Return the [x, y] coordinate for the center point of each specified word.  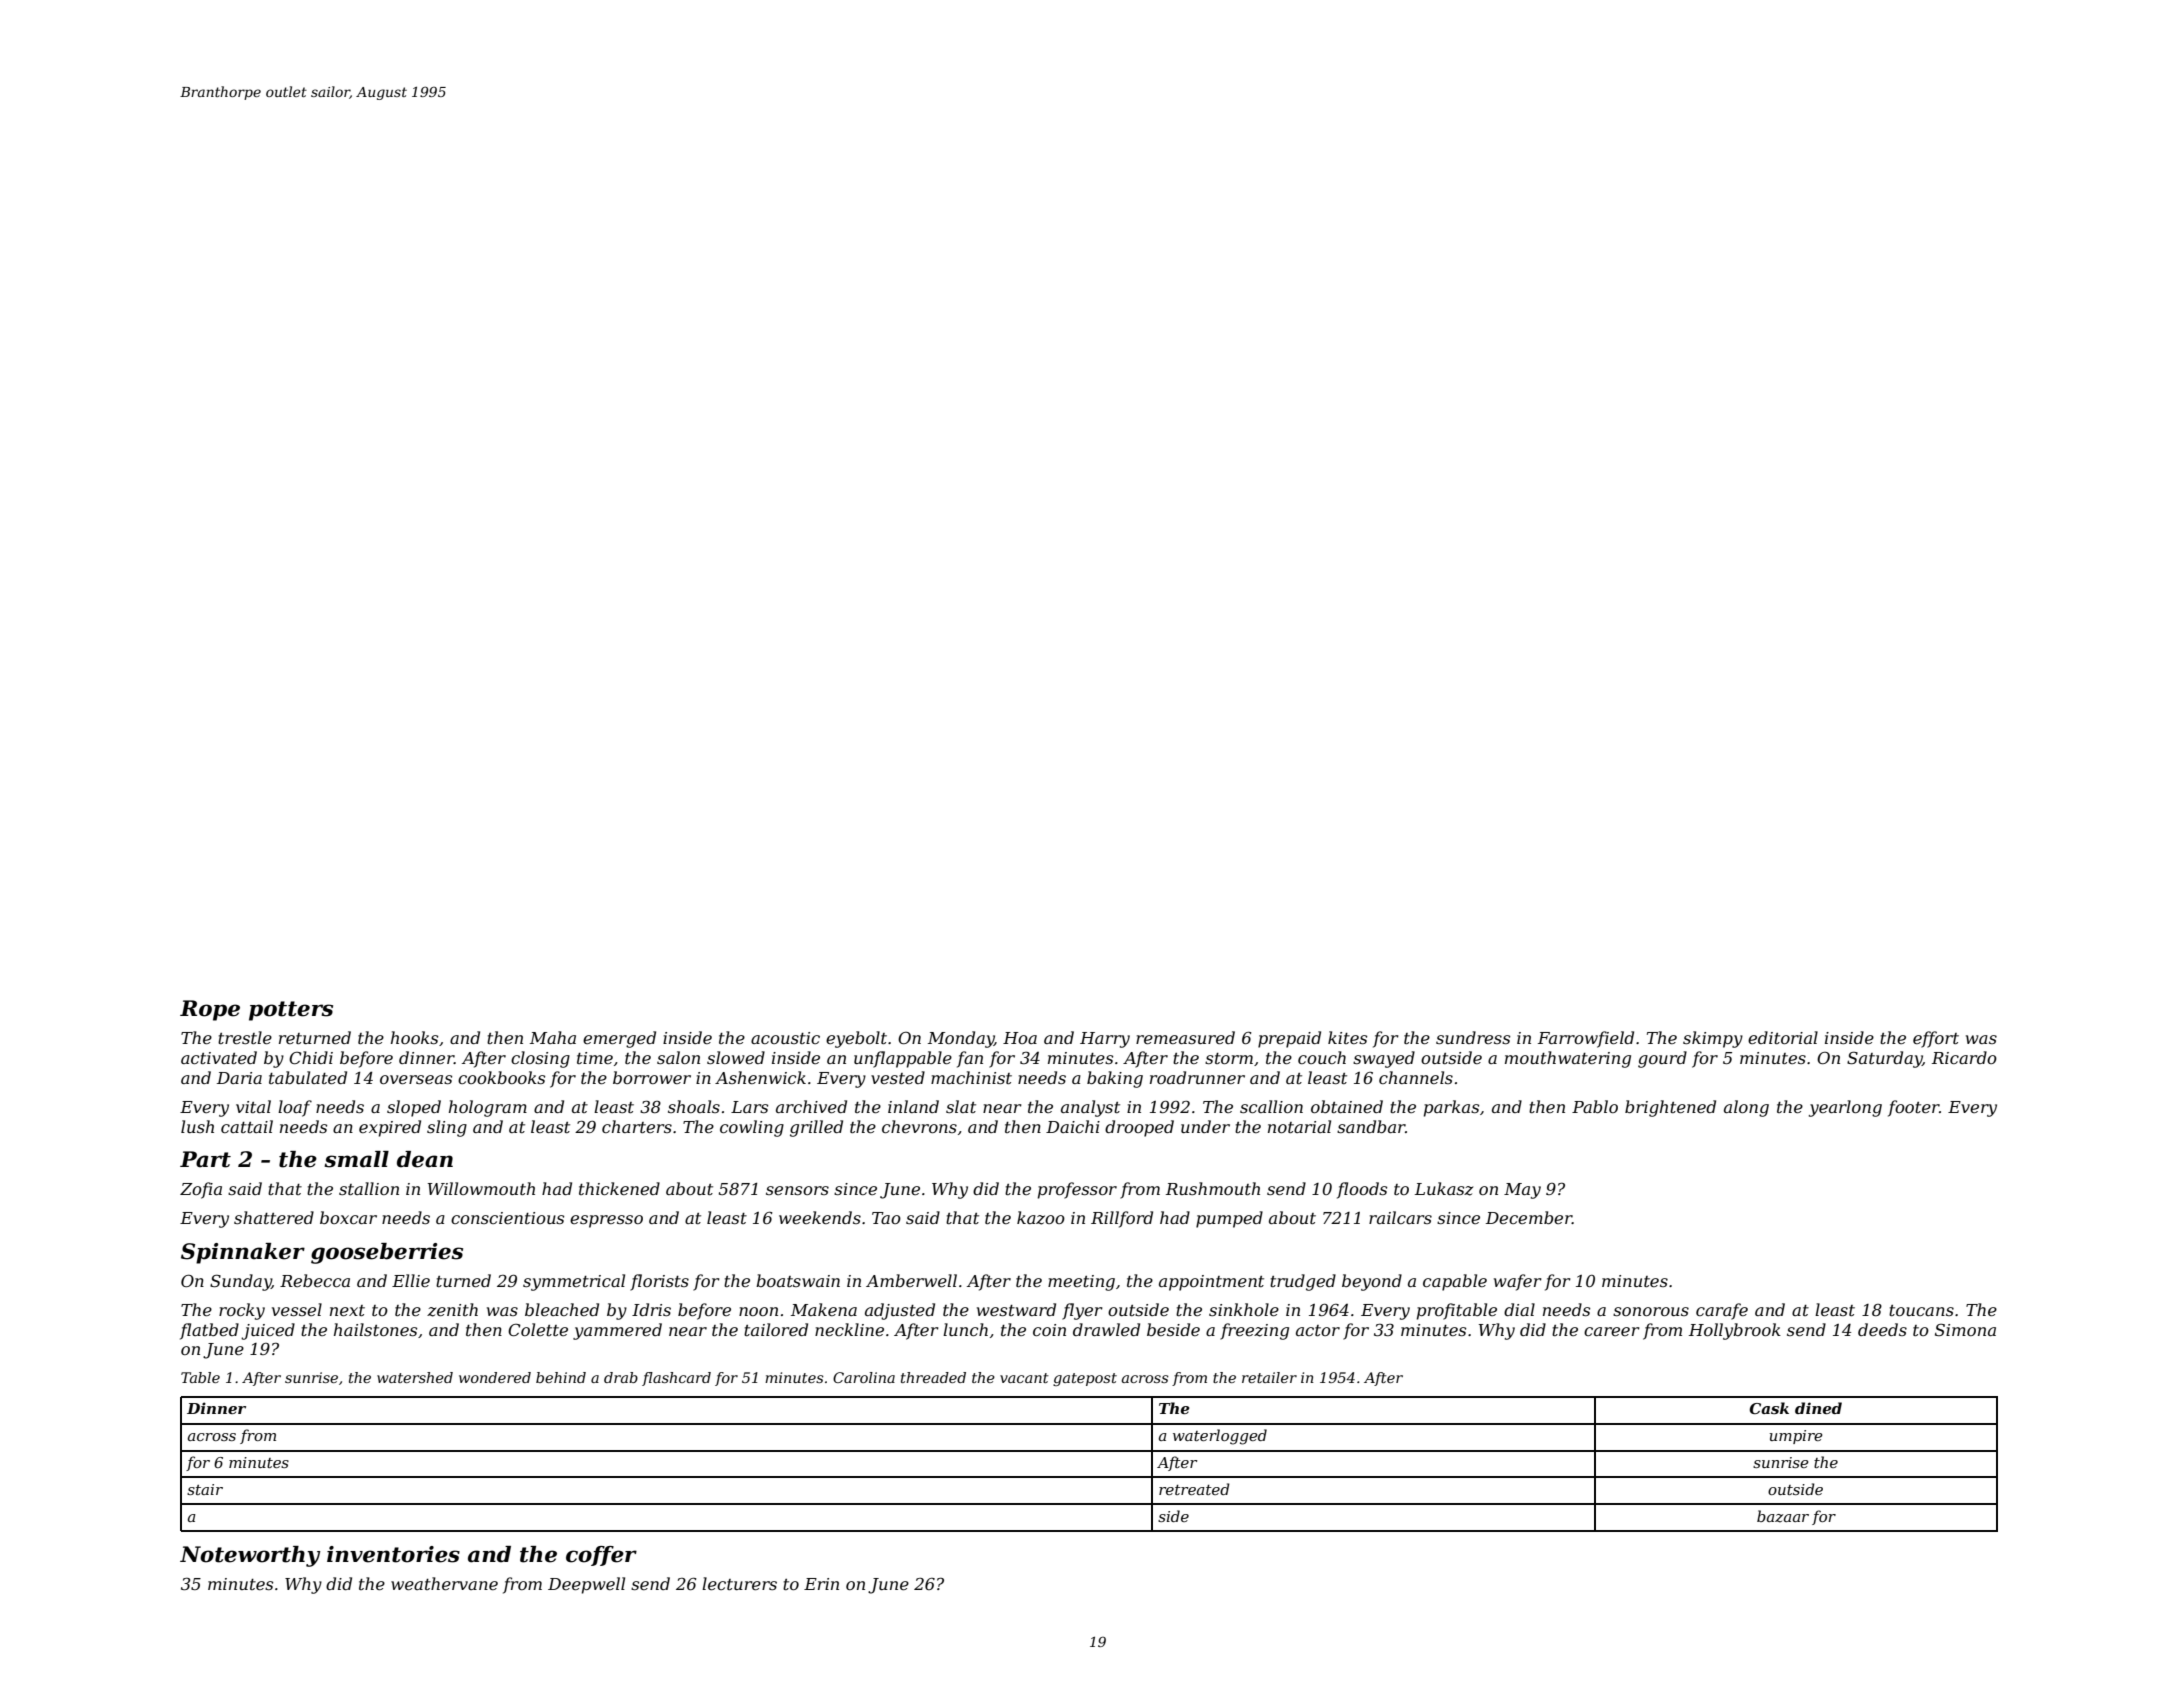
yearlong [1845, 1108]
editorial [1783, 1037]
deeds [1882, 1329]
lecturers [739, 1583]
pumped [1229, 1219]
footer [1913, 1108]
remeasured [1185, 1037]
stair [205, 1489]
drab [621, 1377]
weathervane [444, 1583]
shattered [274, 1217]
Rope [210, 1010]
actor [1318, 1330]
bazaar [1783, 1516]
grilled [816, 1128]
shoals [694, 1106]
